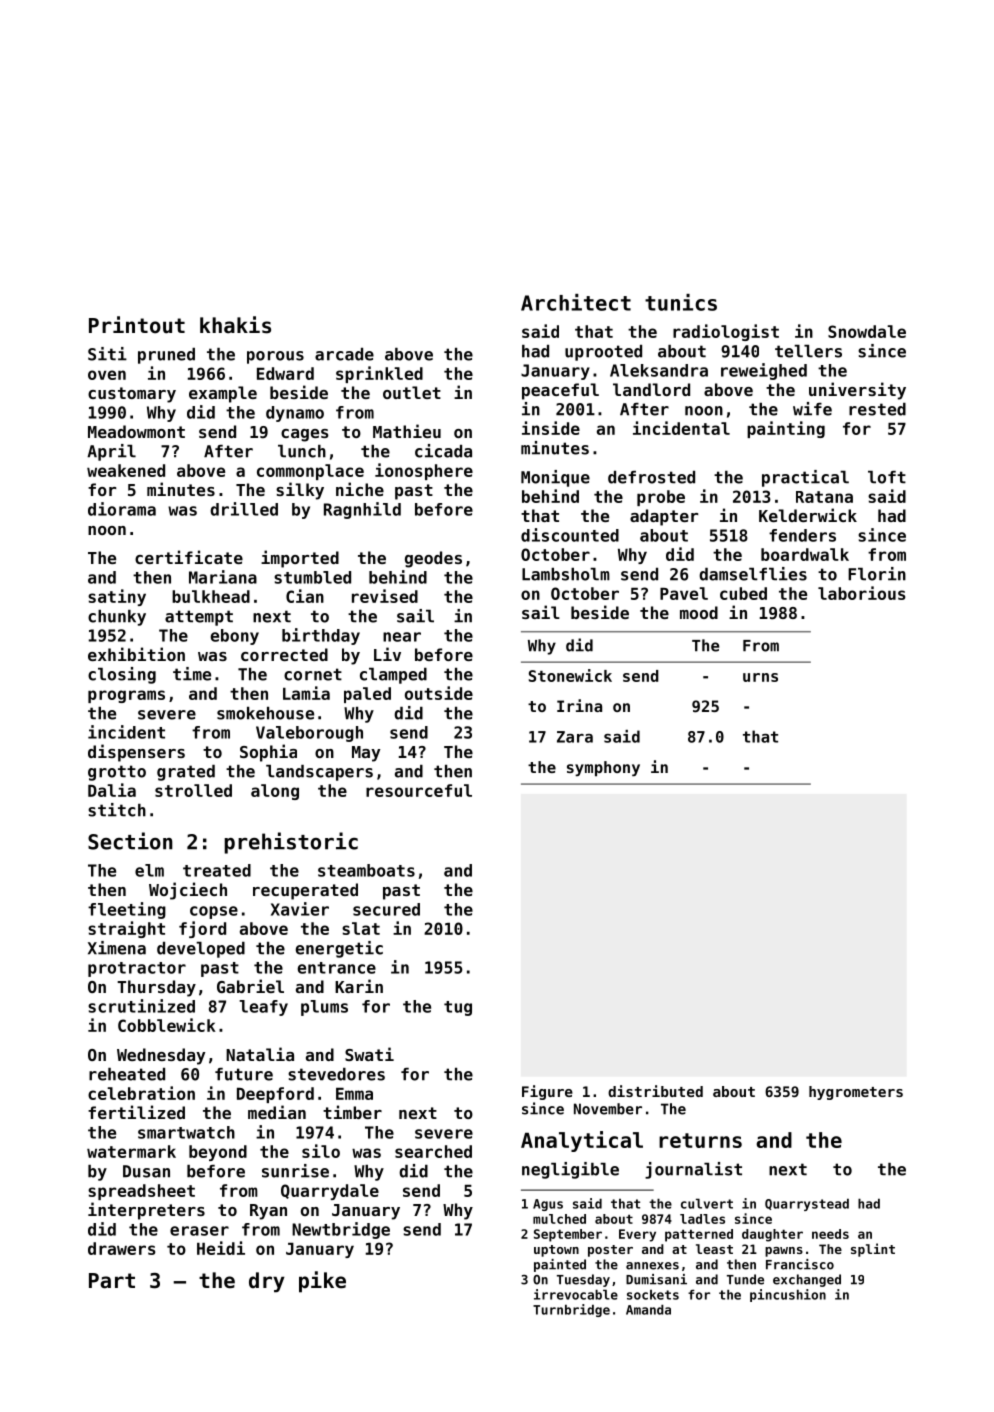  I want to click on geodes, so click(433, 559).
